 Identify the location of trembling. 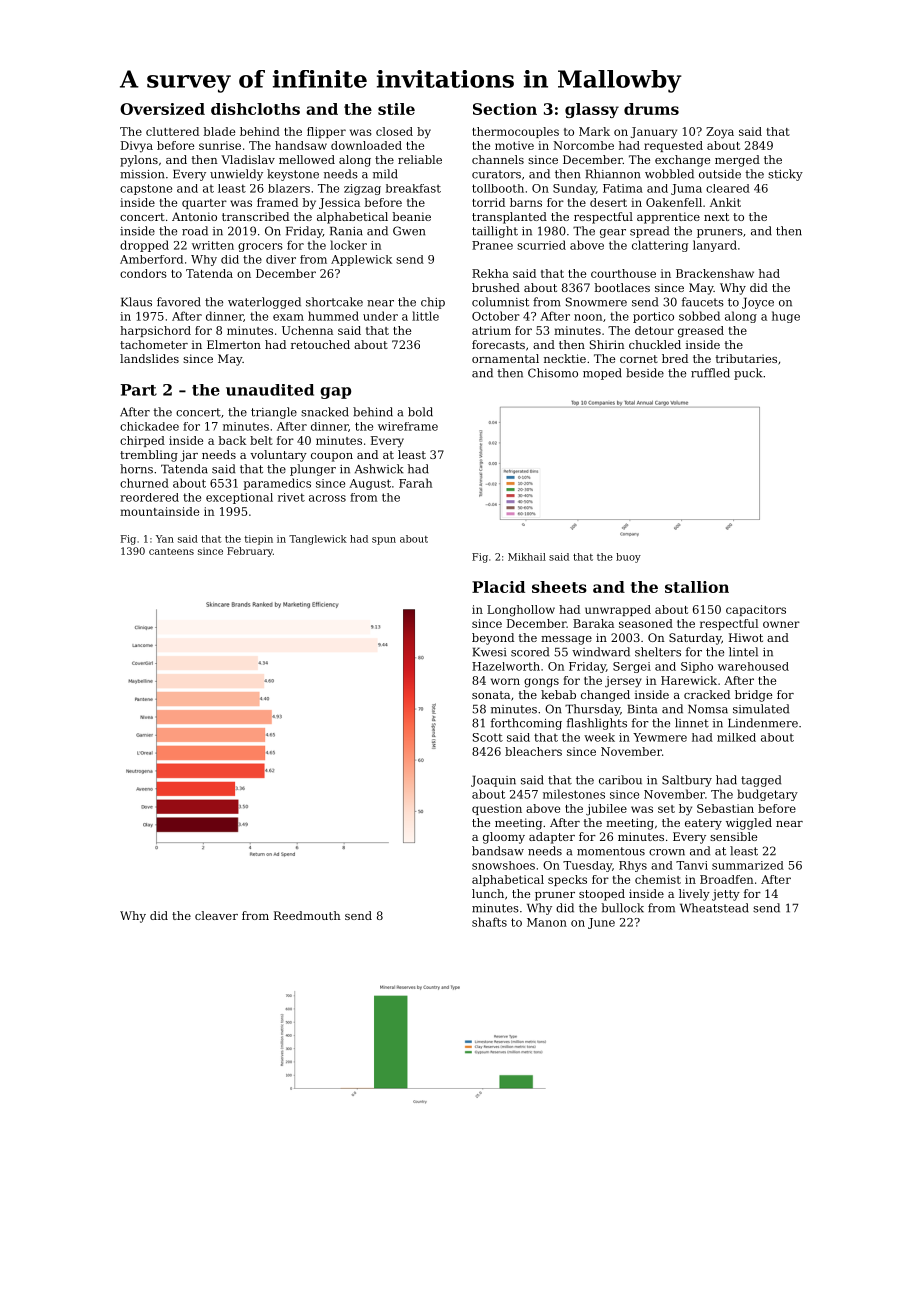
(149, 456).
